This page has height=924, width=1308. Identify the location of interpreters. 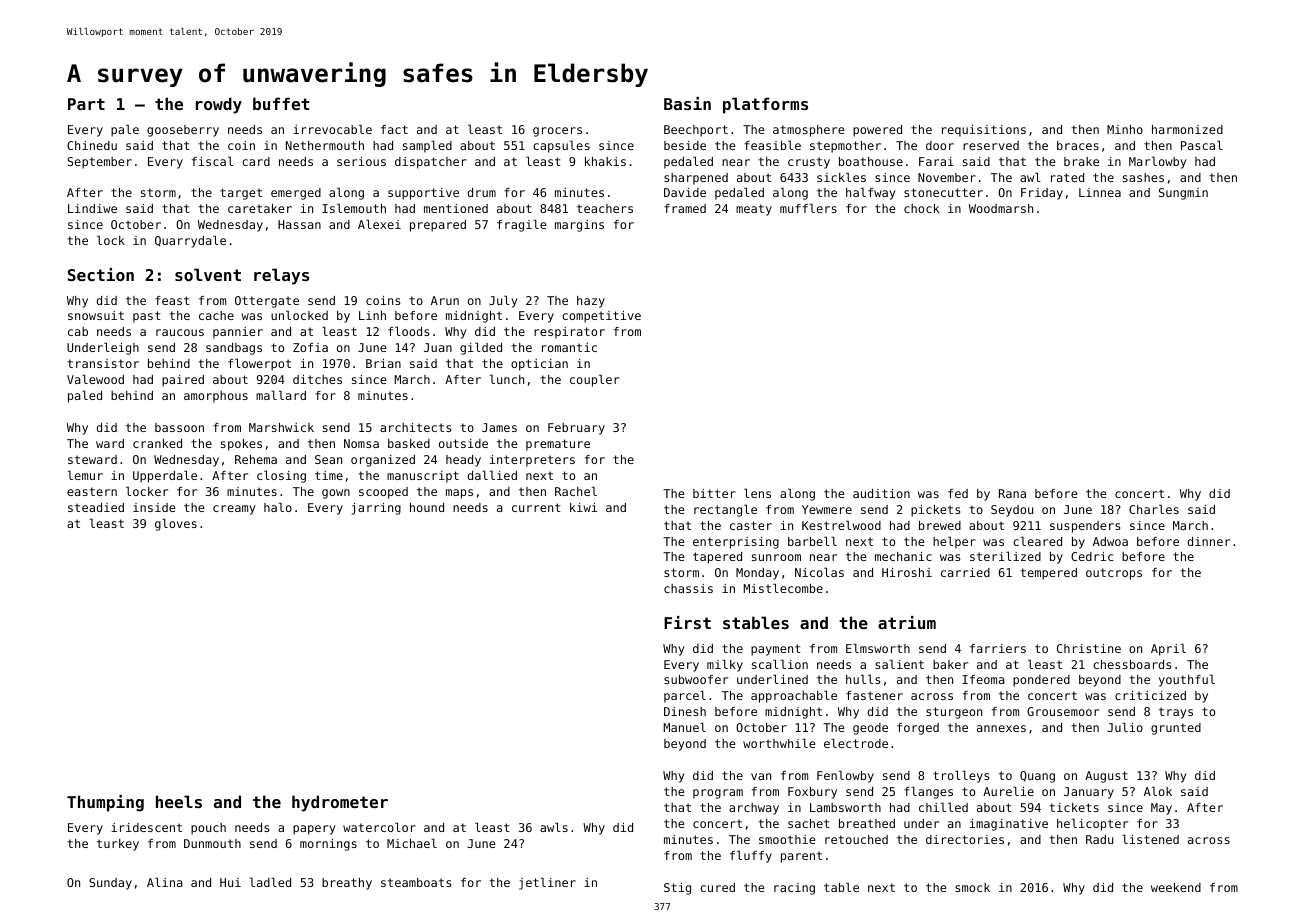
(532, 461).
